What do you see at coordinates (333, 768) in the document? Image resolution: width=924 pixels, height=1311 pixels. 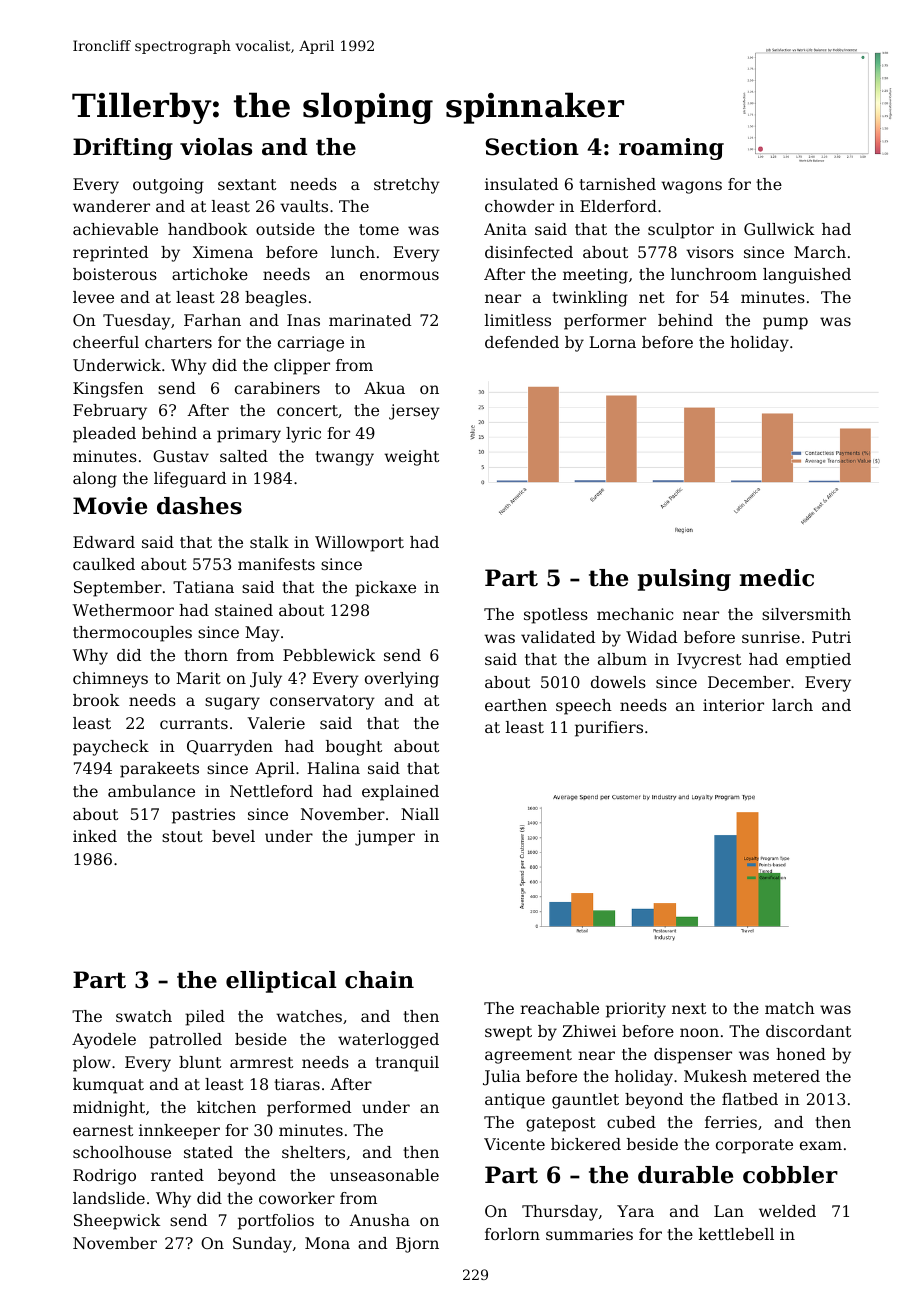 I see `Halina` at bounding box center [333, 768].
